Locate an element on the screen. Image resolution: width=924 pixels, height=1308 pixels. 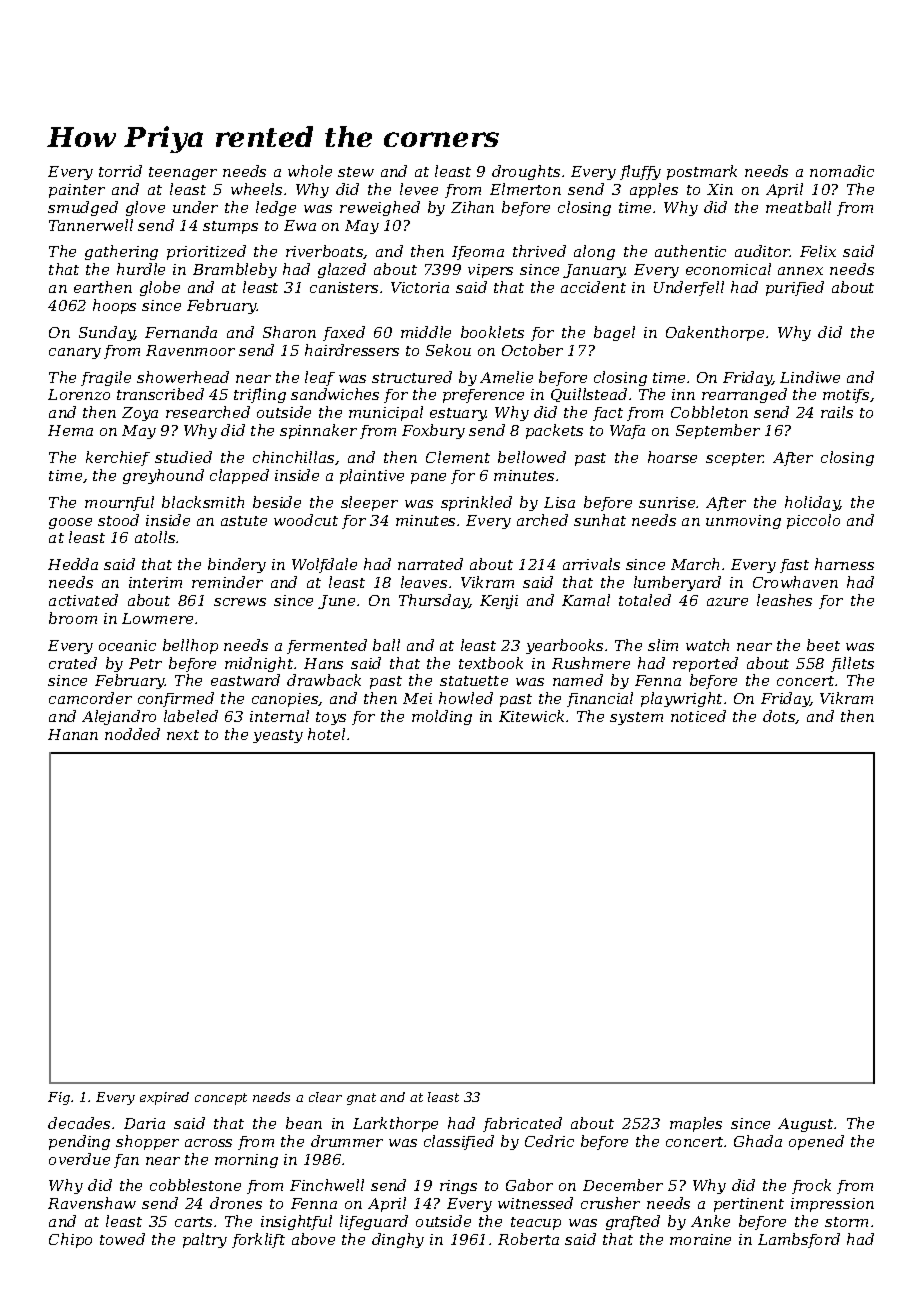
towed is located at coordinates (122, 1239).
